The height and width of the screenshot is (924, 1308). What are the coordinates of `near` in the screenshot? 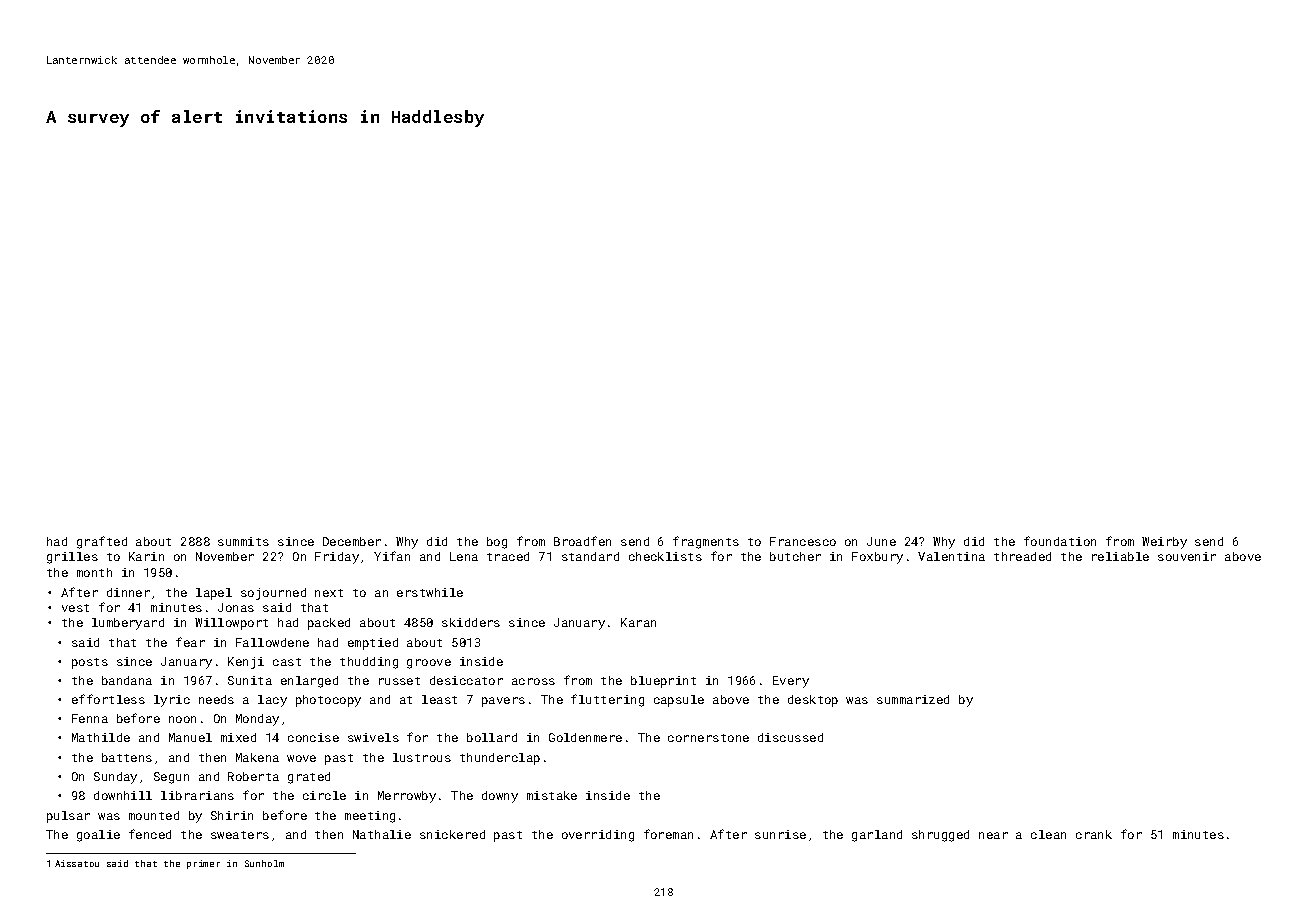 It's located at (993, 835).
